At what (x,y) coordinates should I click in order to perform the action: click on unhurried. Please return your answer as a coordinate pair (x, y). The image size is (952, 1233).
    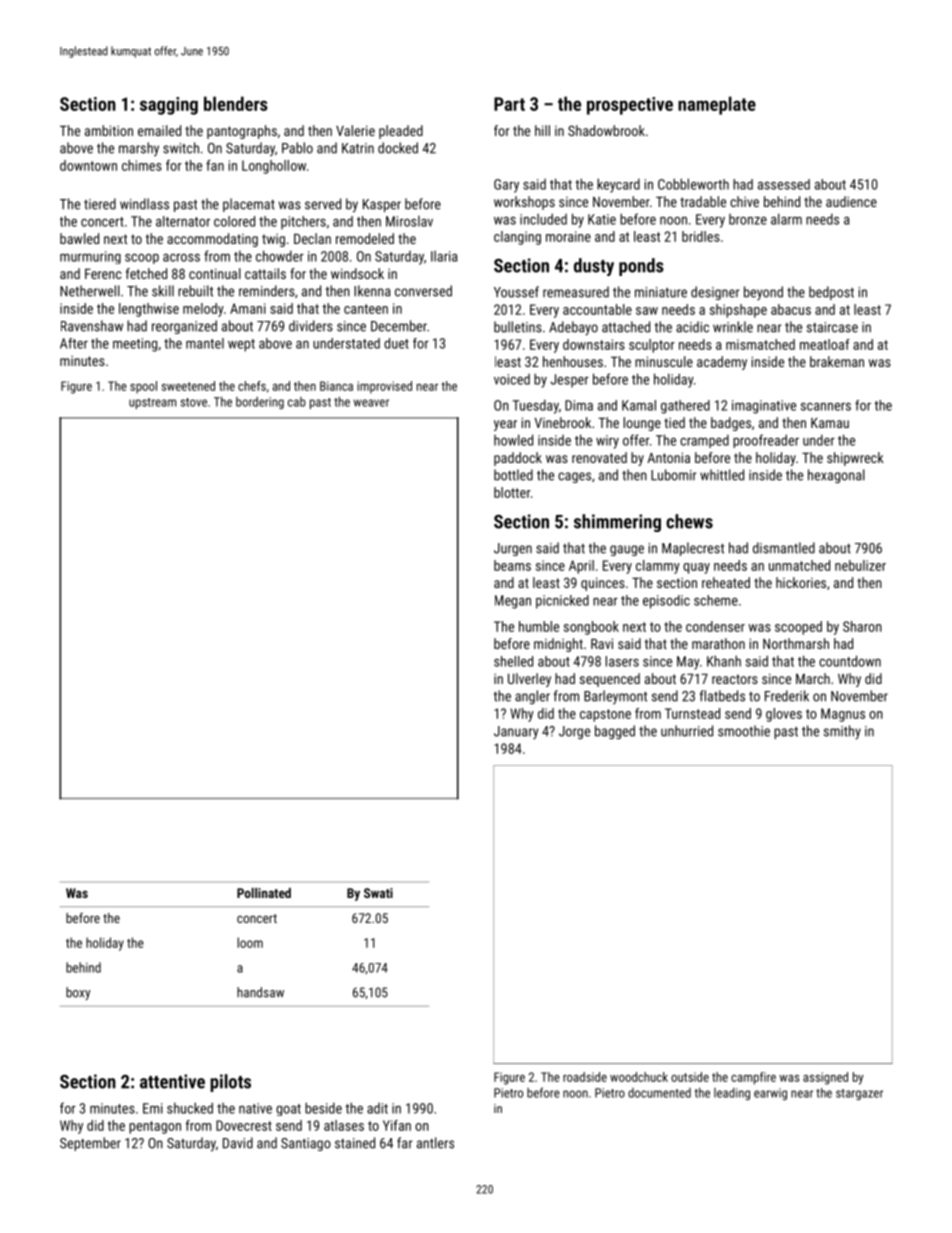
    Looking at the image, I should click on (687, 731).
